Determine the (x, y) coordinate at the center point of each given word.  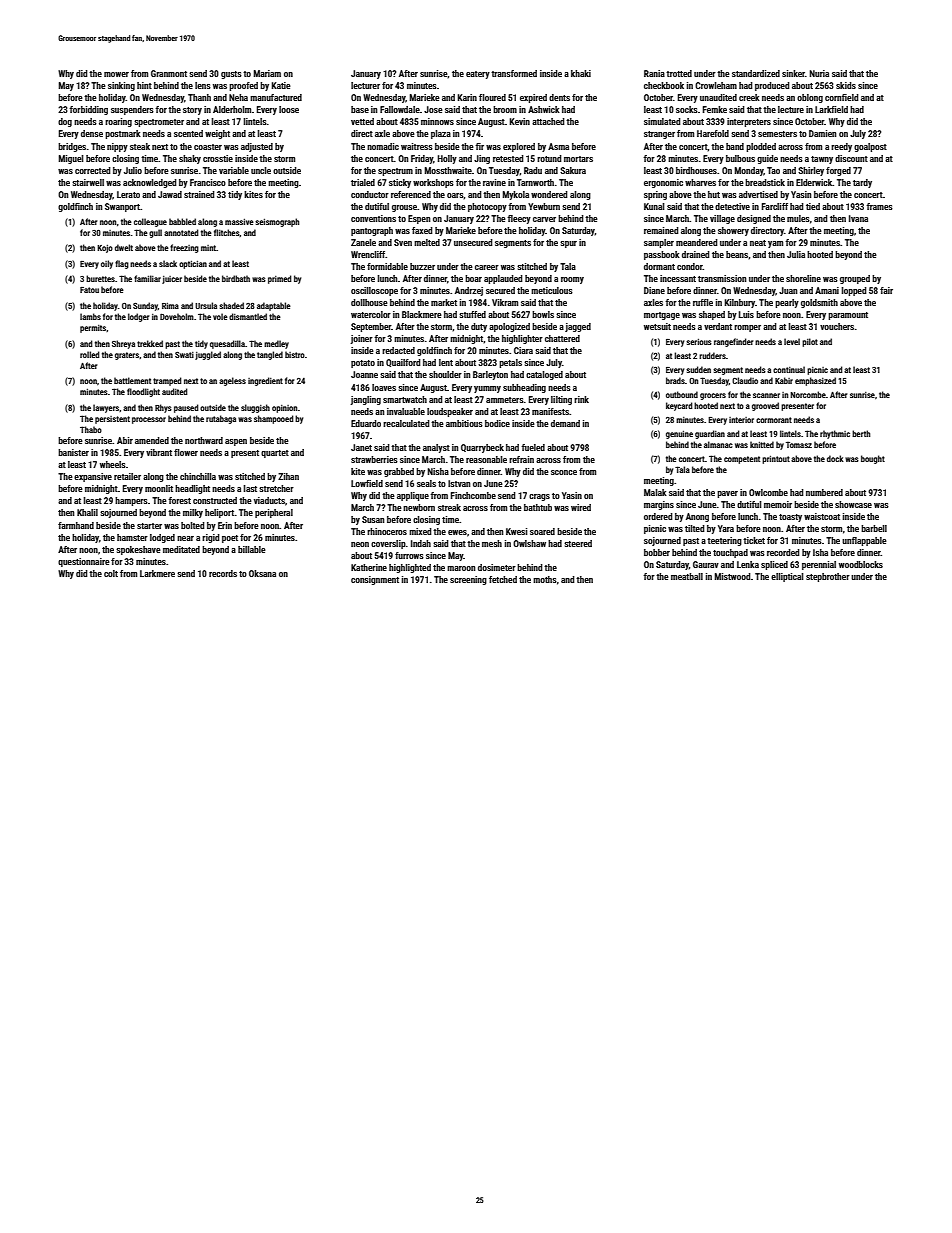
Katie (281, 85)
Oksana (262, 573)
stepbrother (828, 577)
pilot (810, 342)
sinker (793, 73)
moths (545, 579)
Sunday (145, 306)
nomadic (383, 146)
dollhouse (369, 302)
